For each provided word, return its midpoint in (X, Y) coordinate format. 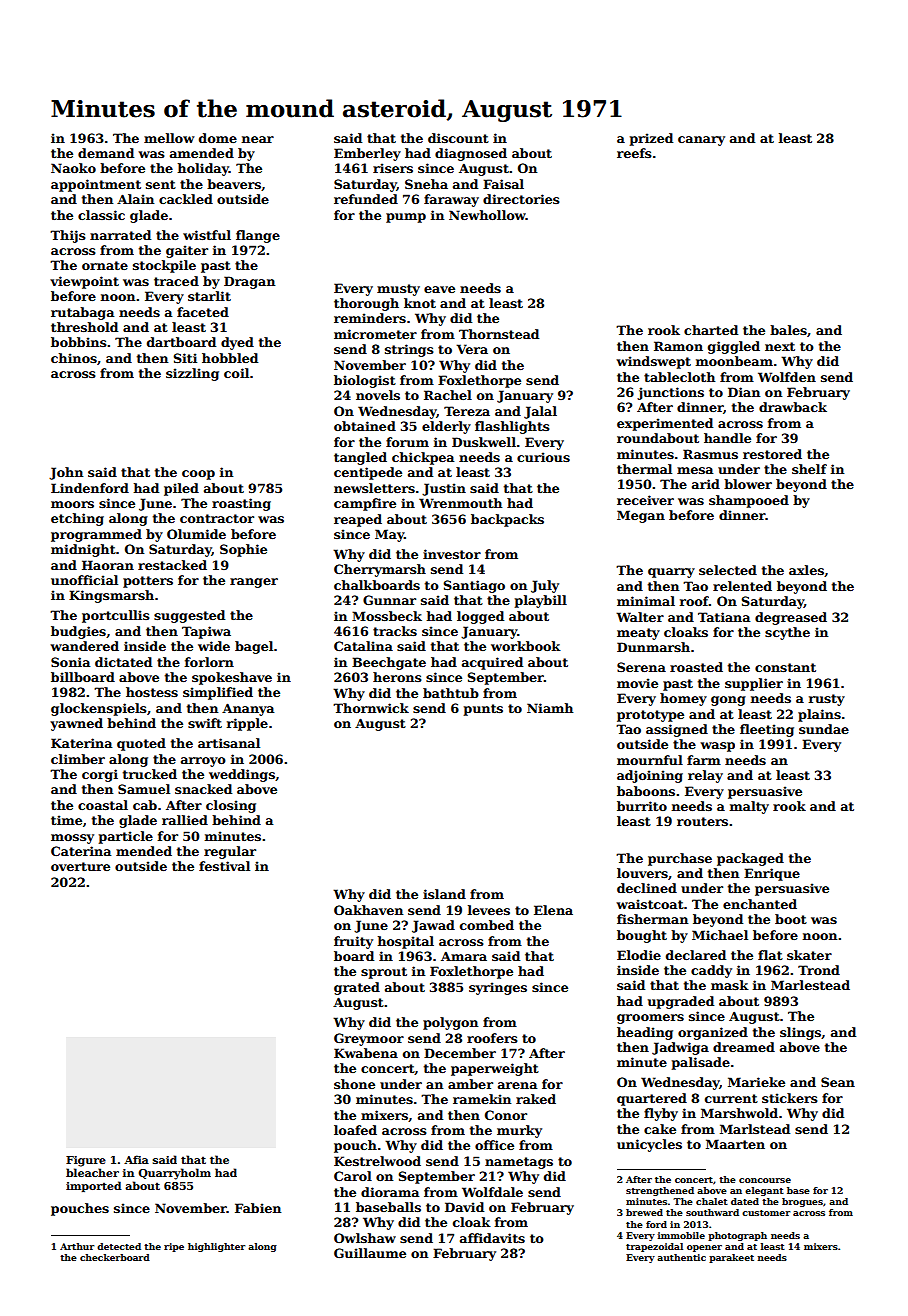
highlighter (216, 1247)
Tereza (467, 411)
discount (458, 138)
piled (181, 489)
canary (701, 141)
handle (727, 438)
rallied (185, 820)
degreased (791, 618)
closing (231, 806)
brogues (802, 1202)
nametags (519, 1163)
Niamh (550, 708)
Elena (553, 910)
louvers (642, 873)
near (258, 139)
